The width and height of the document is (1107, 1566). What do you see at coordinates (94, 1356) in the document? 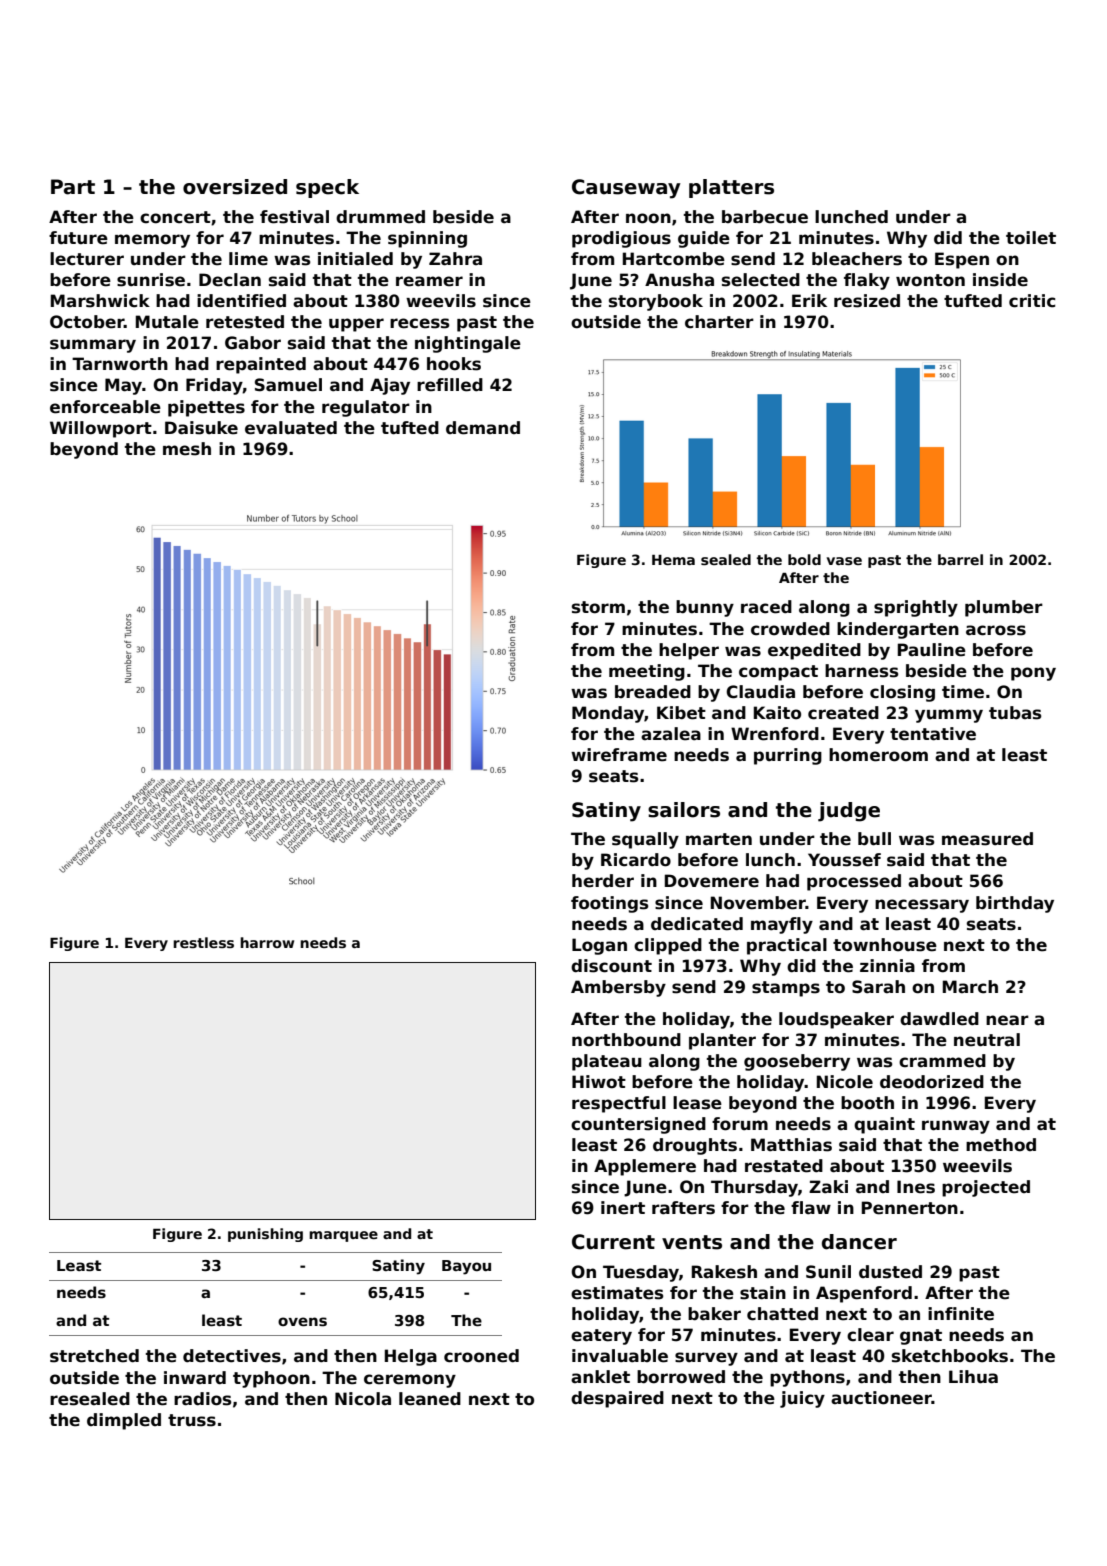
I see `stretched` at bounding box center [94, 1356].
